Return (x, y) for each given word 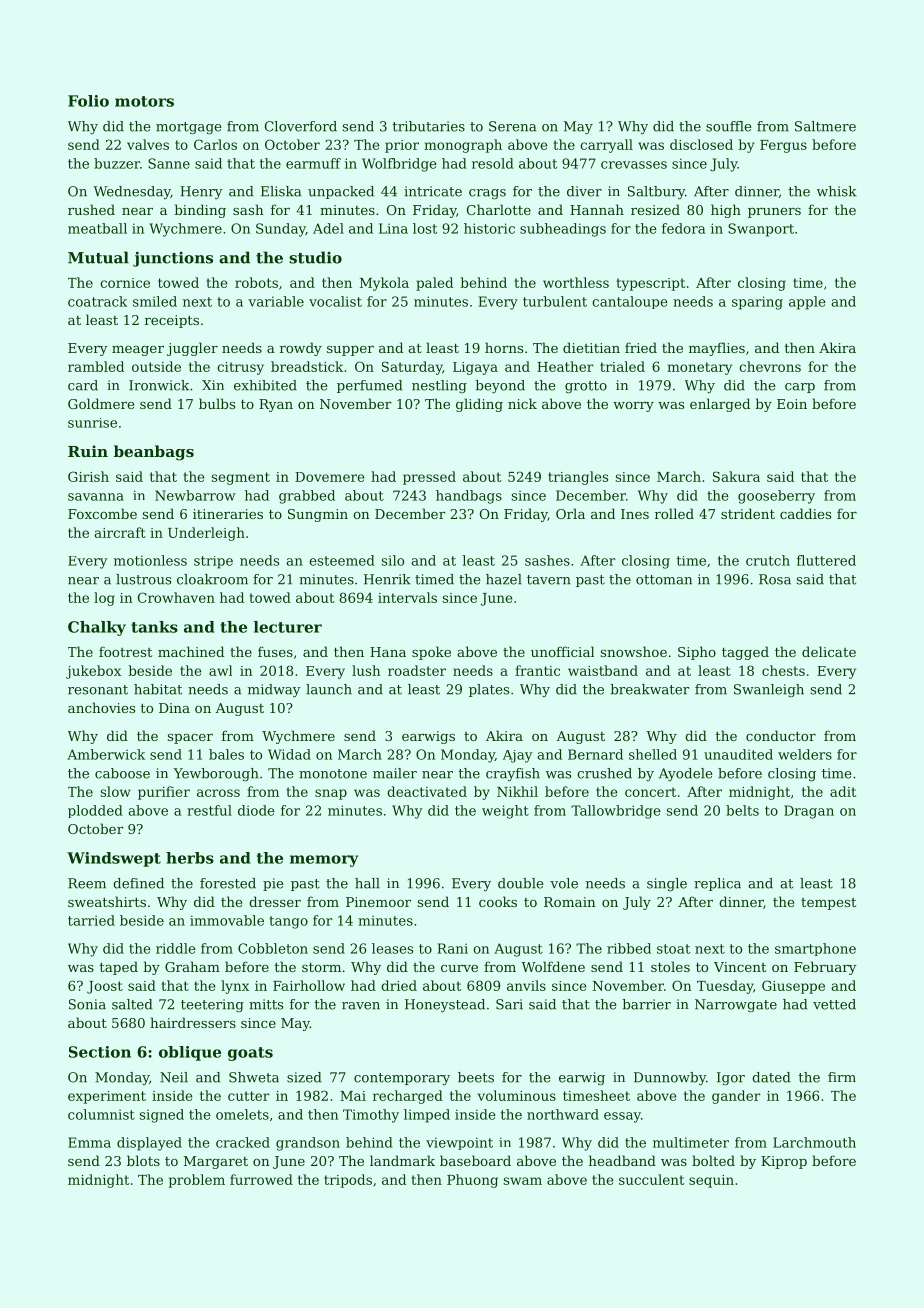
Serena (512, 126)
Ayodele (685, 774)
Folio (88, 101)
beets (476, 1077)
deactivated (427, 791)
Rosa (775, 579)
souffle (728, 126)
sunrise (92, 423)
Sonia (87, 1004)
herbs (190, 858)
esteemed (342, 560)
